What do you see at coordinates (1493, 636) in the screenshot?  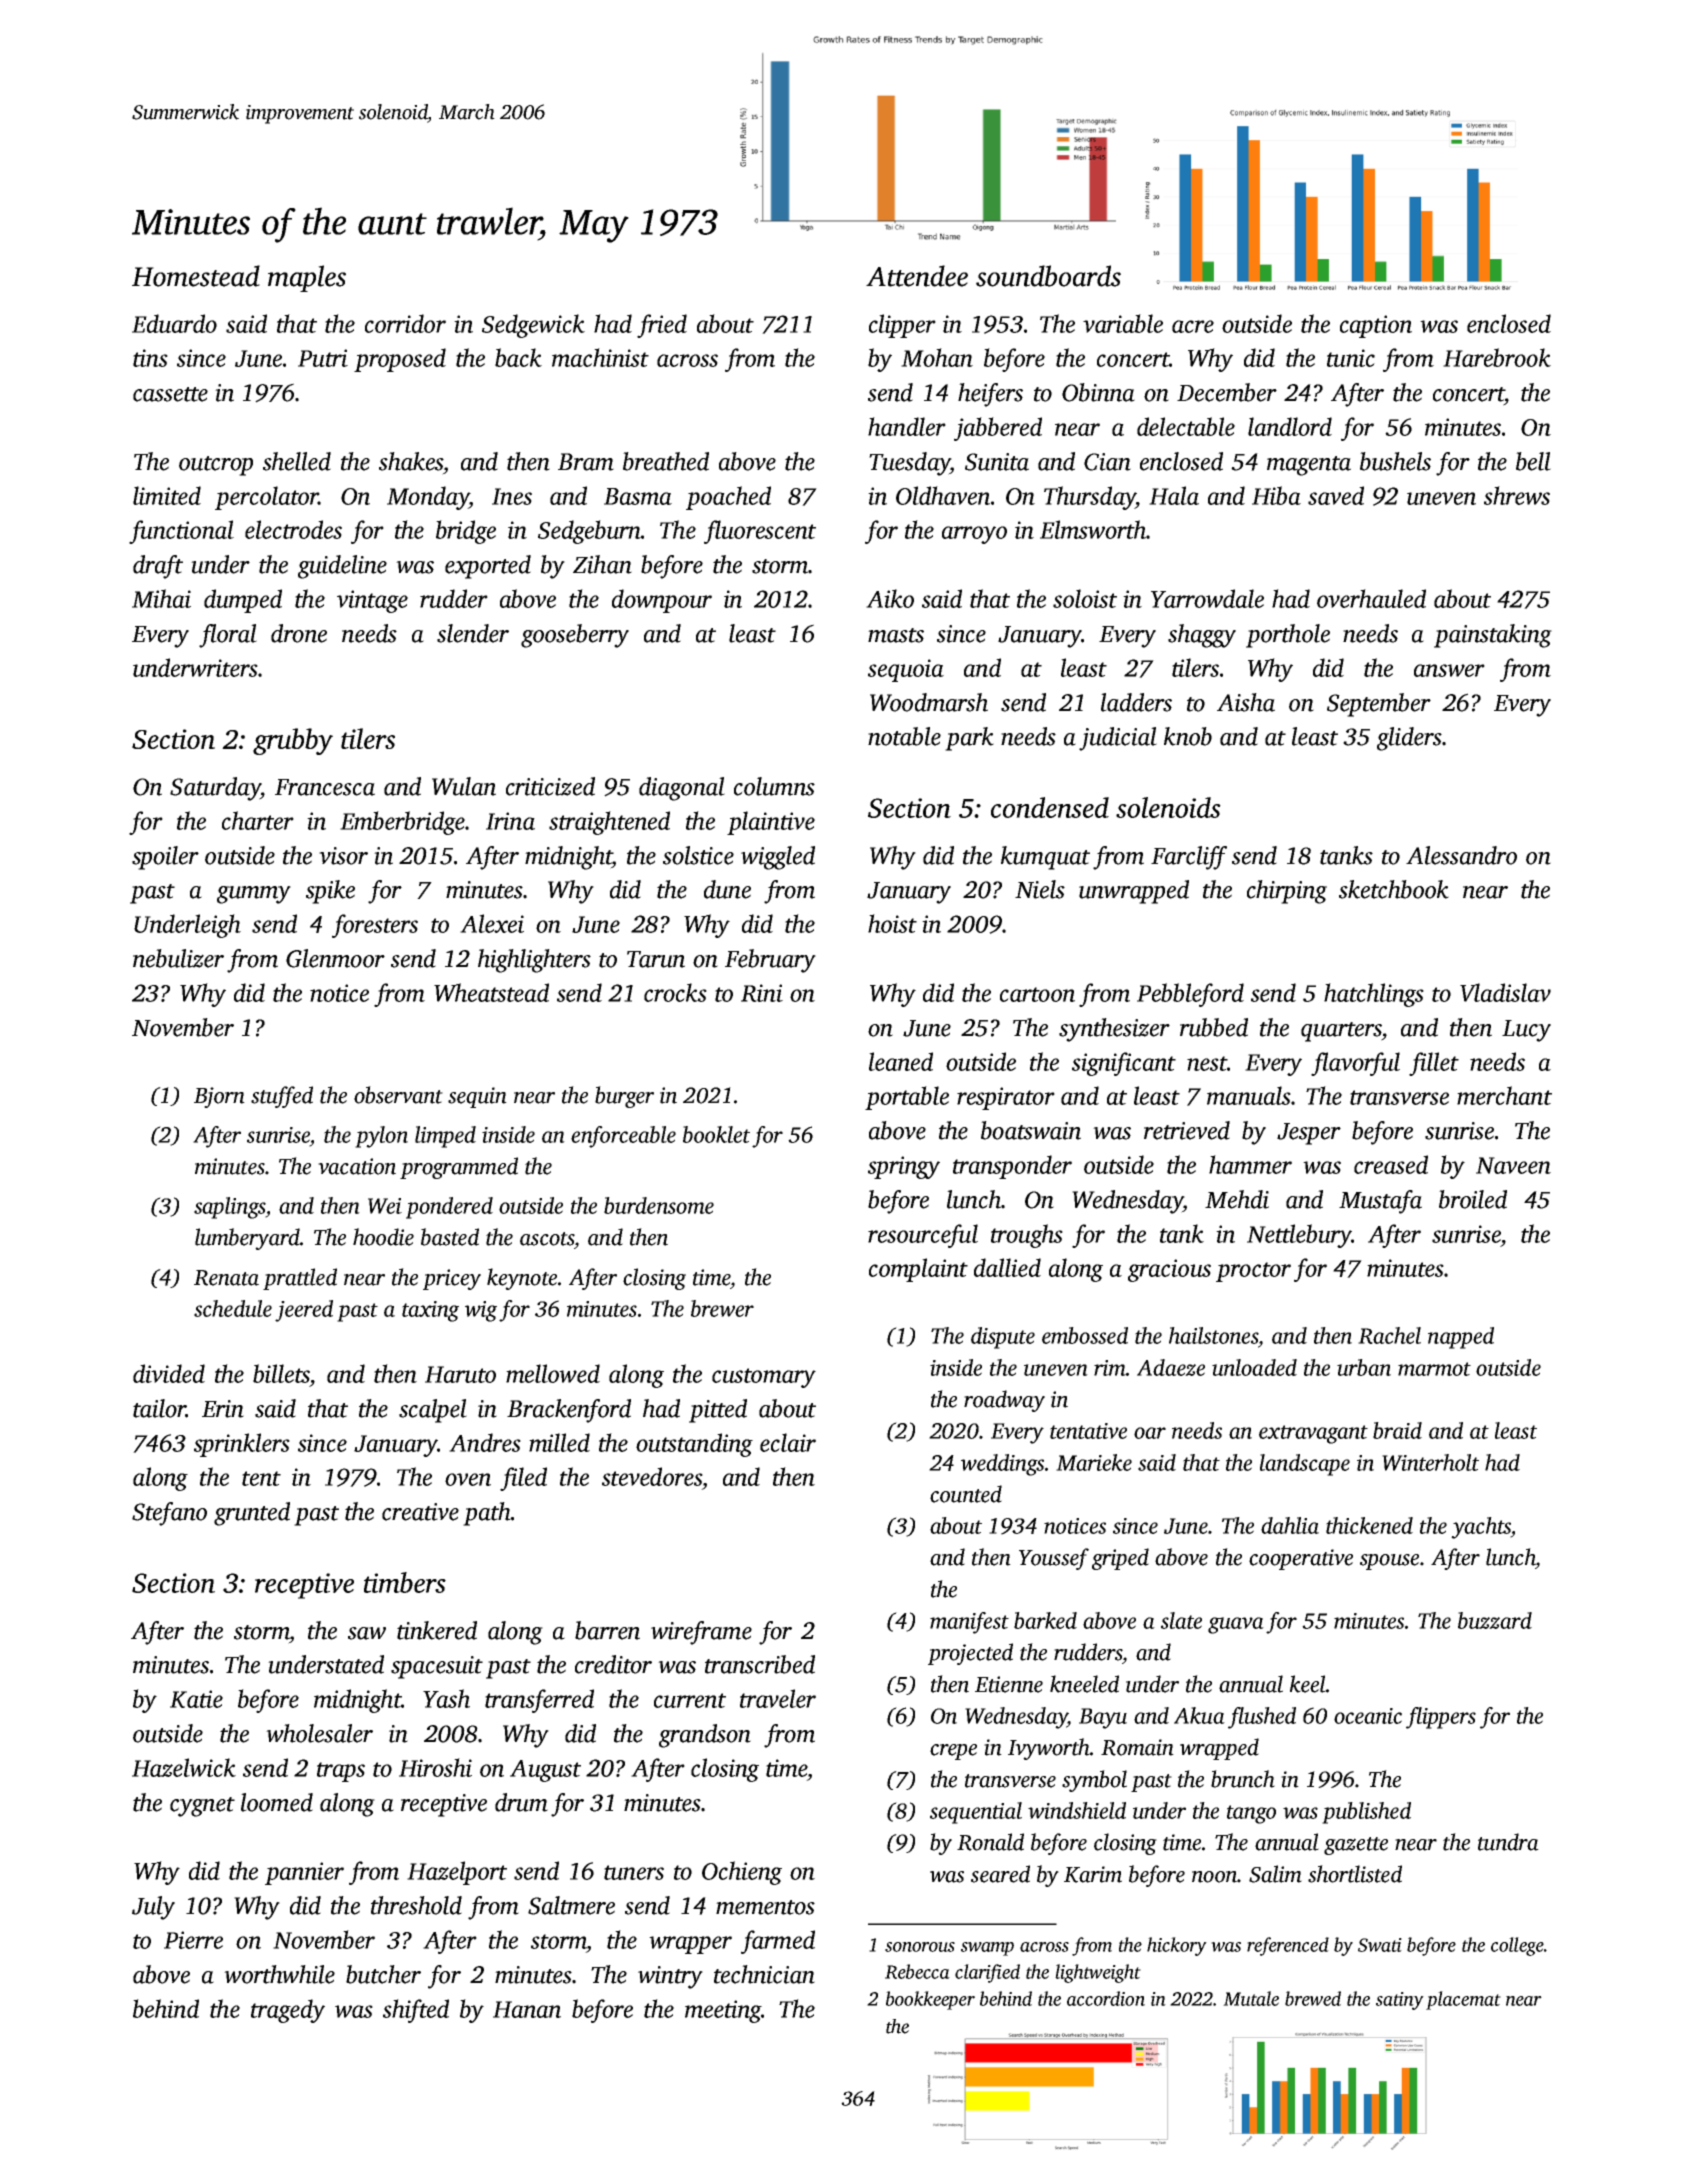 I see `painstaking` at bounding box center [1493, 636].
